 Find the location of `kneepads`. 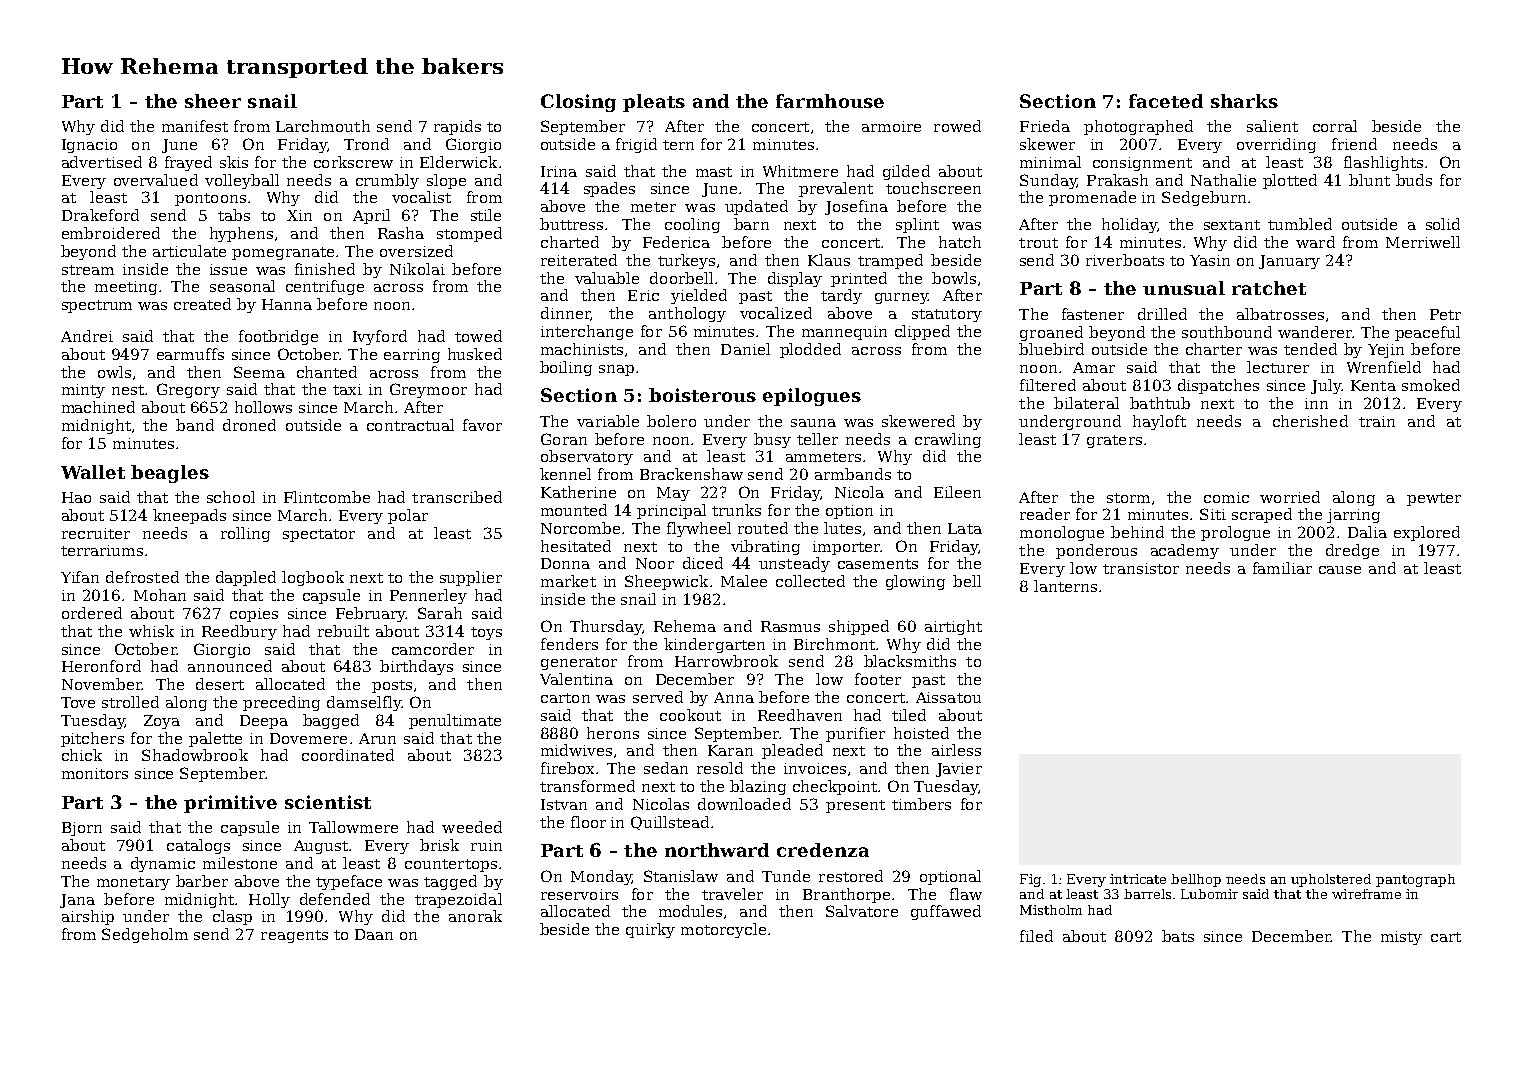

kneepads is located at coordinates (189, 516).
